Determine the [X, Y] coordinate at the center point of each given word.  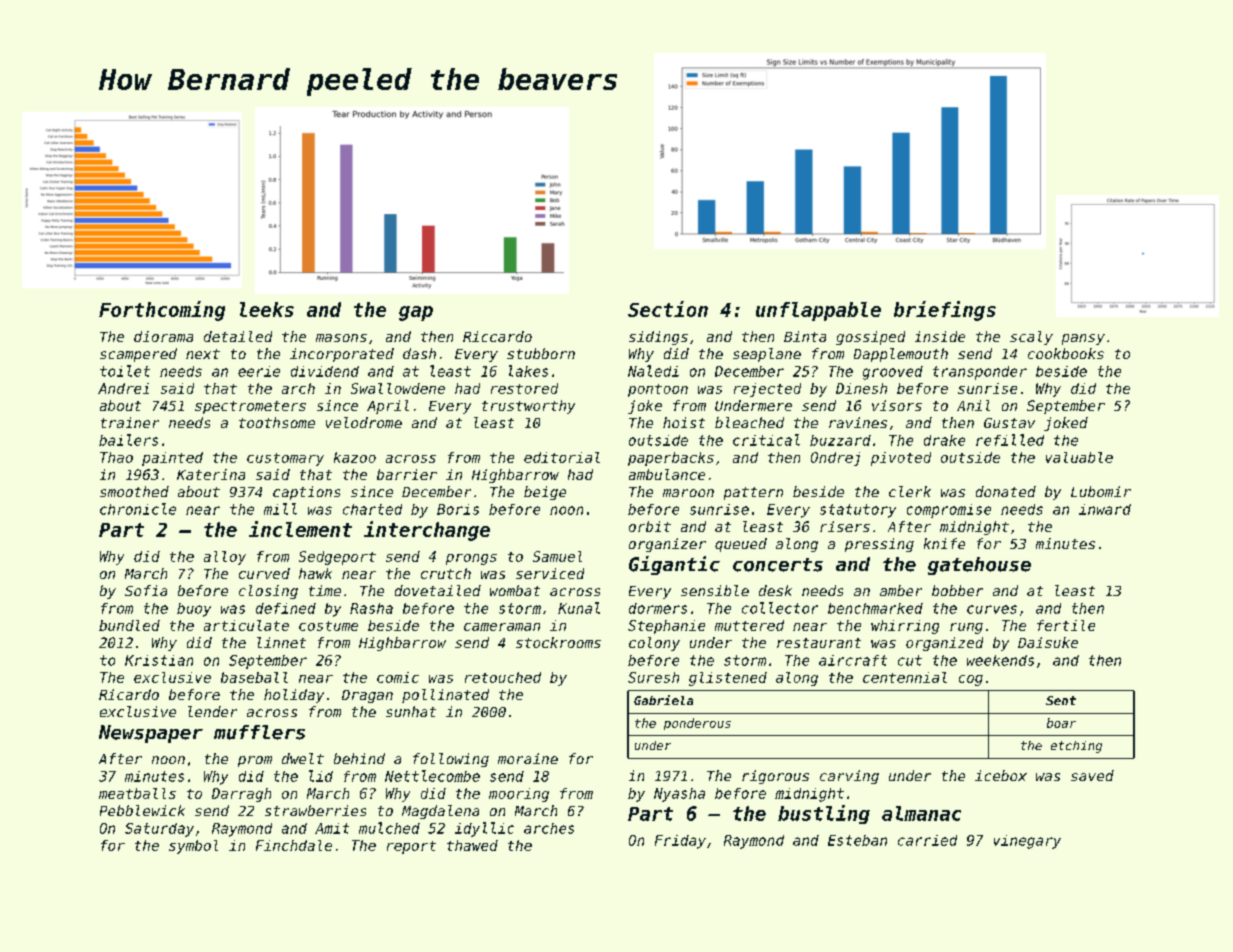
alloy [225, 558]
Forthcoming [162, 311]
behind [359, 758]
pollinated [445, 696]
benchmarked [875, 608]
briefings [945, 311]
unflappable [818, 311]
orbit [650, 526]
